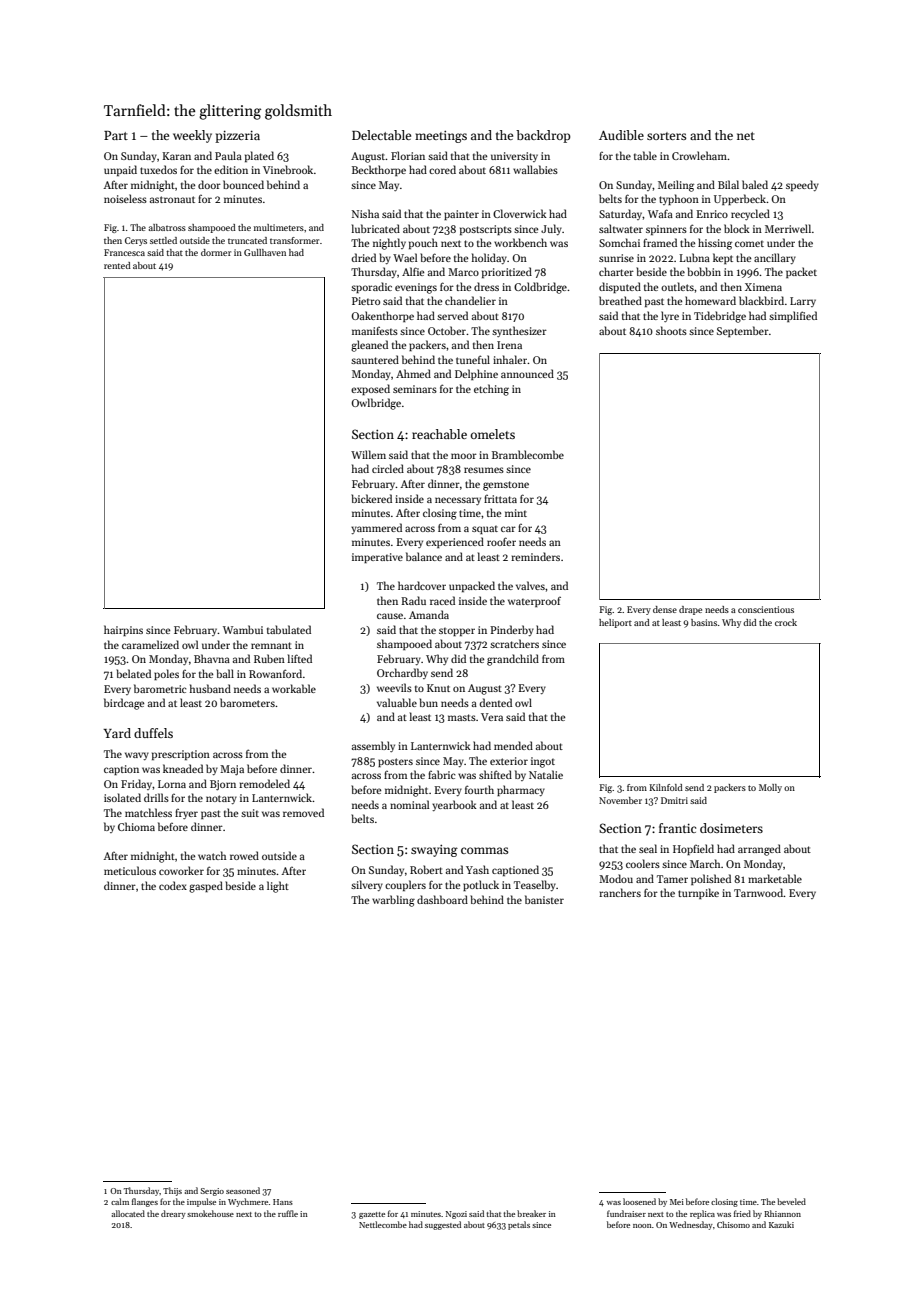 The width and height of the image is (924, 1308). What do you see at coordinates (183, 768) in the image?
I see `kneaded` at bounding box center [183, 768].
